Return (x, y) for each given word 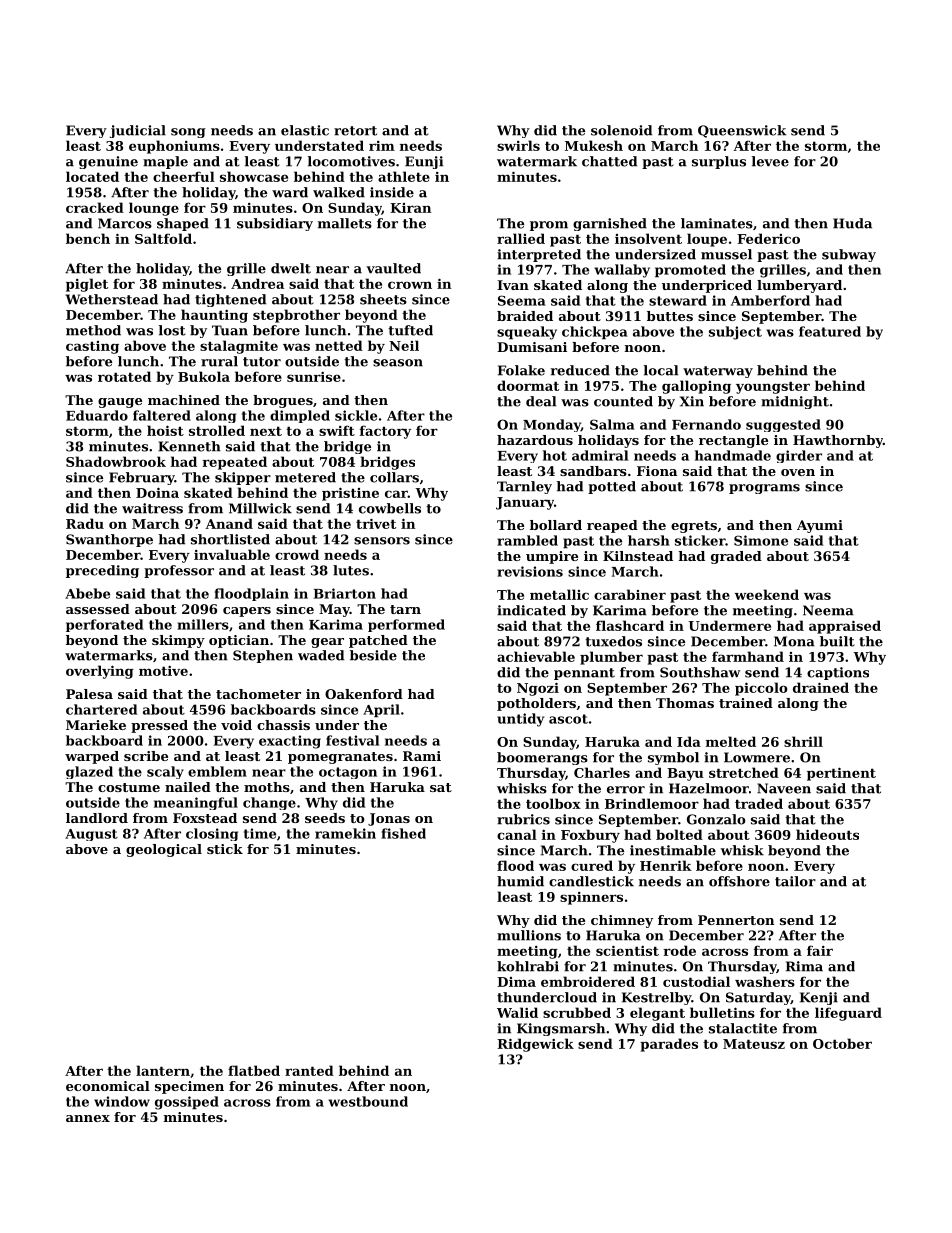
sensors (382, 541)
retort (355, 131)
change (269, 803)
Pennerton (736, 920)
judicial (138, 131)
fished (403, 833)
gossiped (187, 1103)
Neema (828, 610)
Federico (768, 238)
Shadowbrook (116, 461)
